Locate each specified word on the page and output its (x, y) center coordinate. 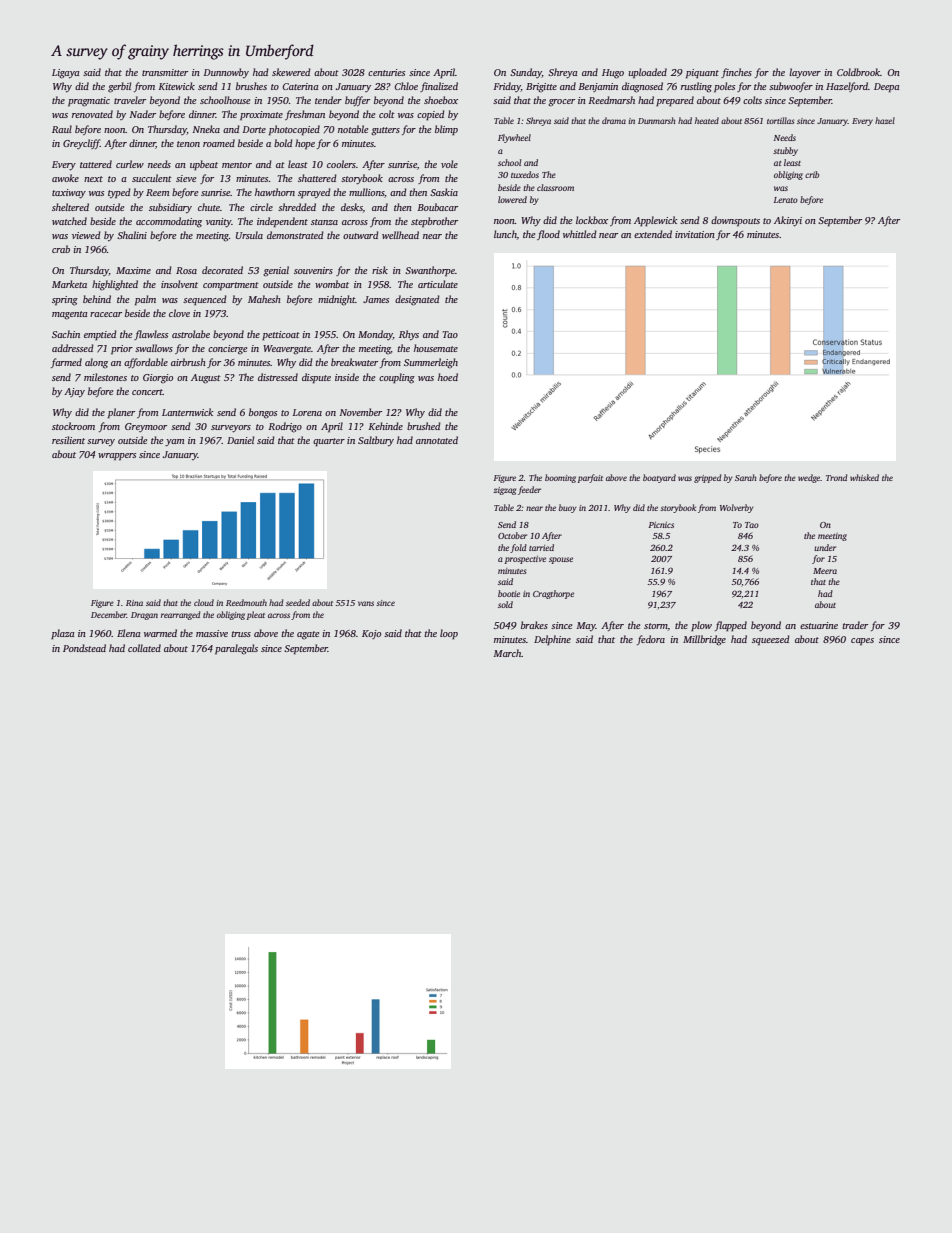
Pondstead (84, 648)
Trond (836, 477)
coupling (397, 378)
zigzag (505, 491)
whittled (580, 234)
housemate (436, 348)
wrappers (117, 456)
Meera (825, 571)
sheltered (70, 207)
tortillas (780, 120)
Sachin (66, 334)
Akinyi (788, 221)
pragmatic (89, 102)
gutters (385, 131)
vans (366, 603)
